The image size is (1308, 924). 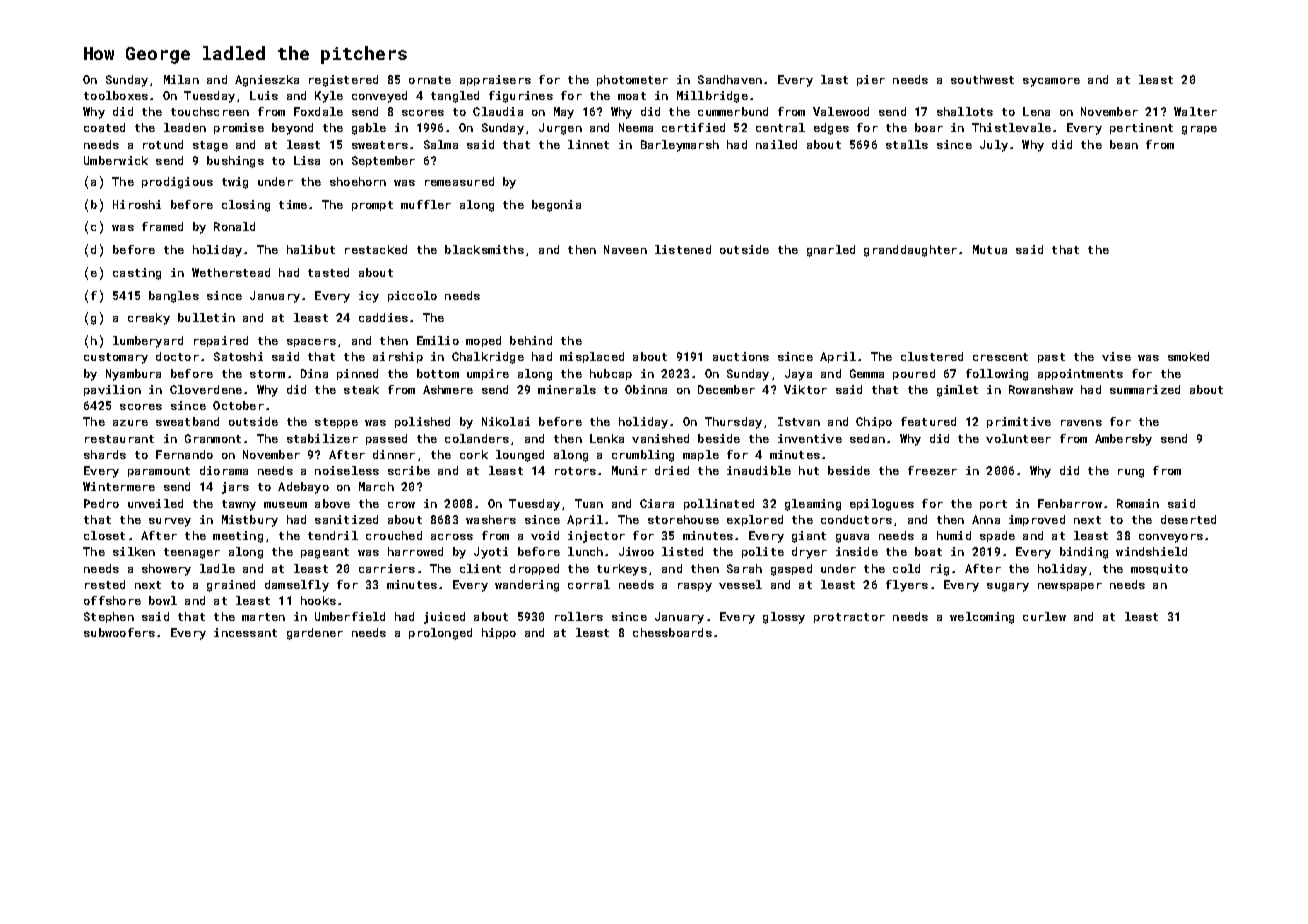 I want to click on smoked, so click(x=1188, y=356).
